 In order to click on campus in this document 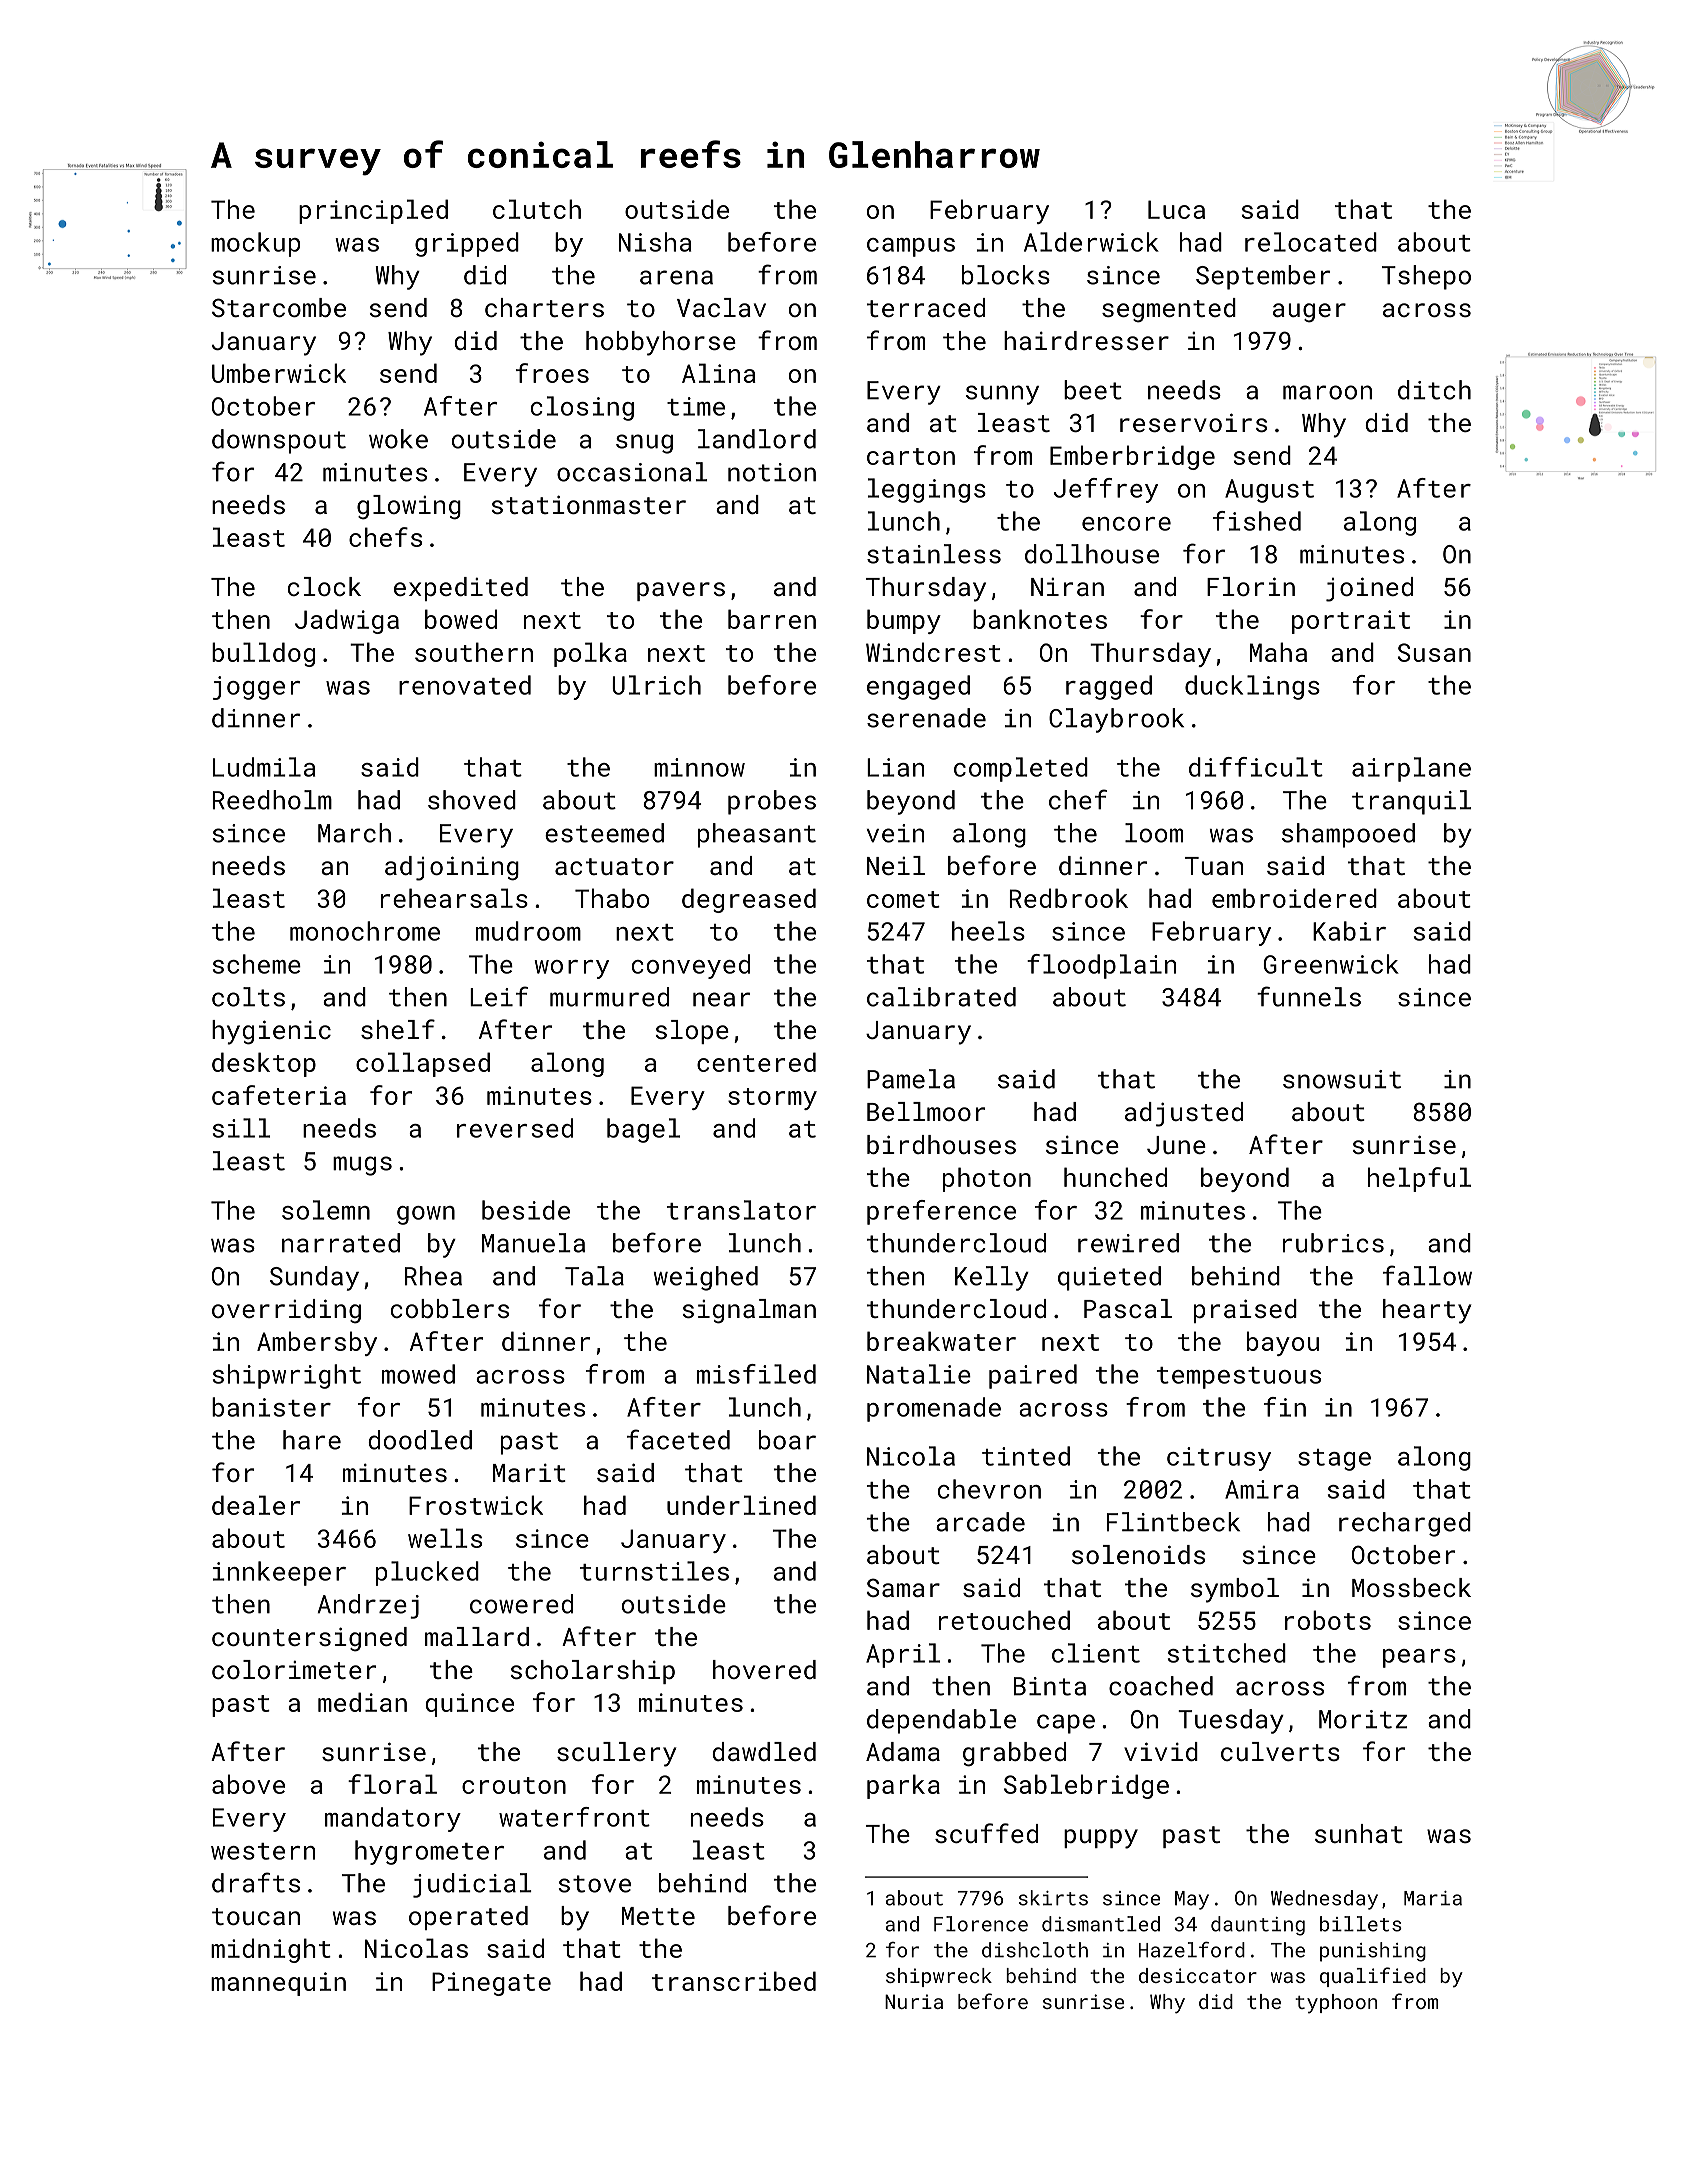, I will do `click(911, 247)`.
